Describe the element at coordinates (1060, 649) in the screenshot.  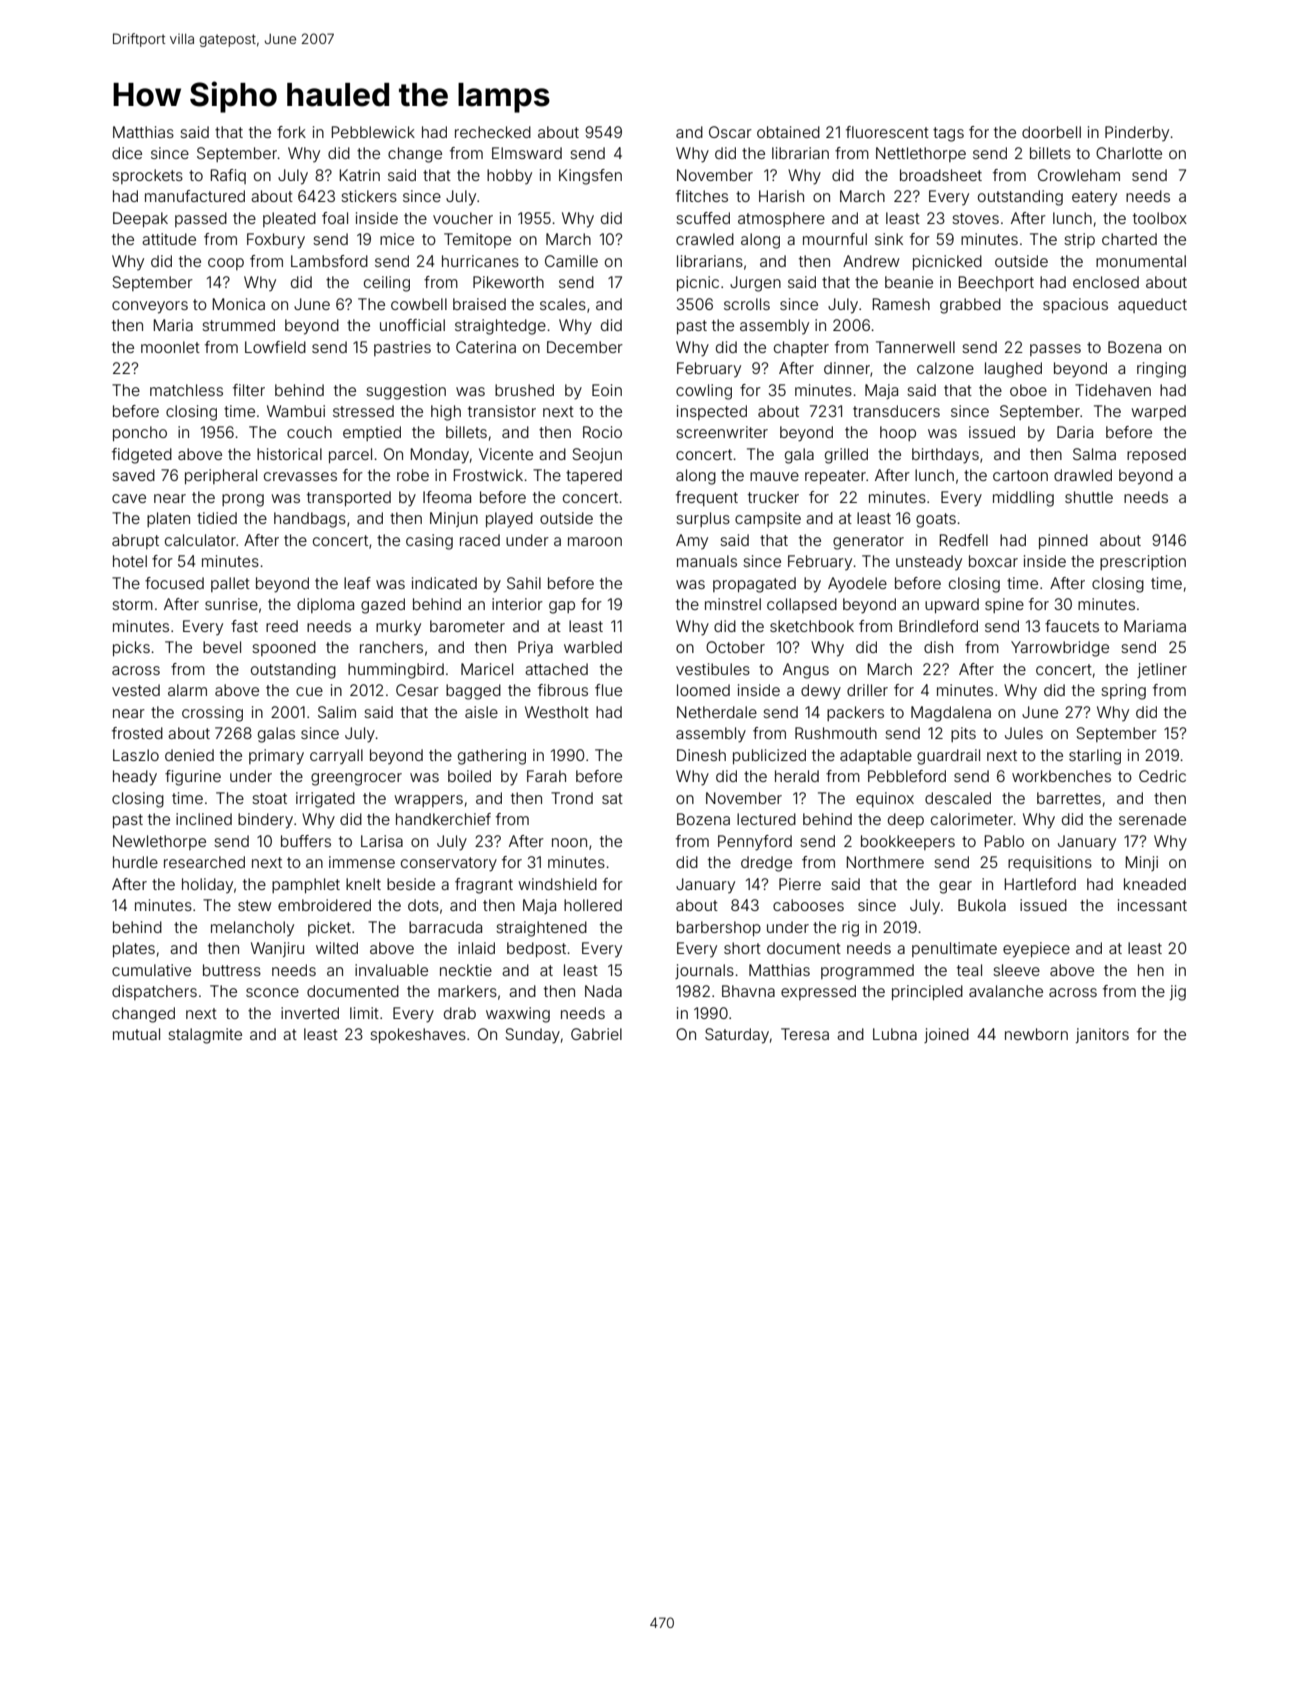
I see `Yarrowbridge` at that location.
